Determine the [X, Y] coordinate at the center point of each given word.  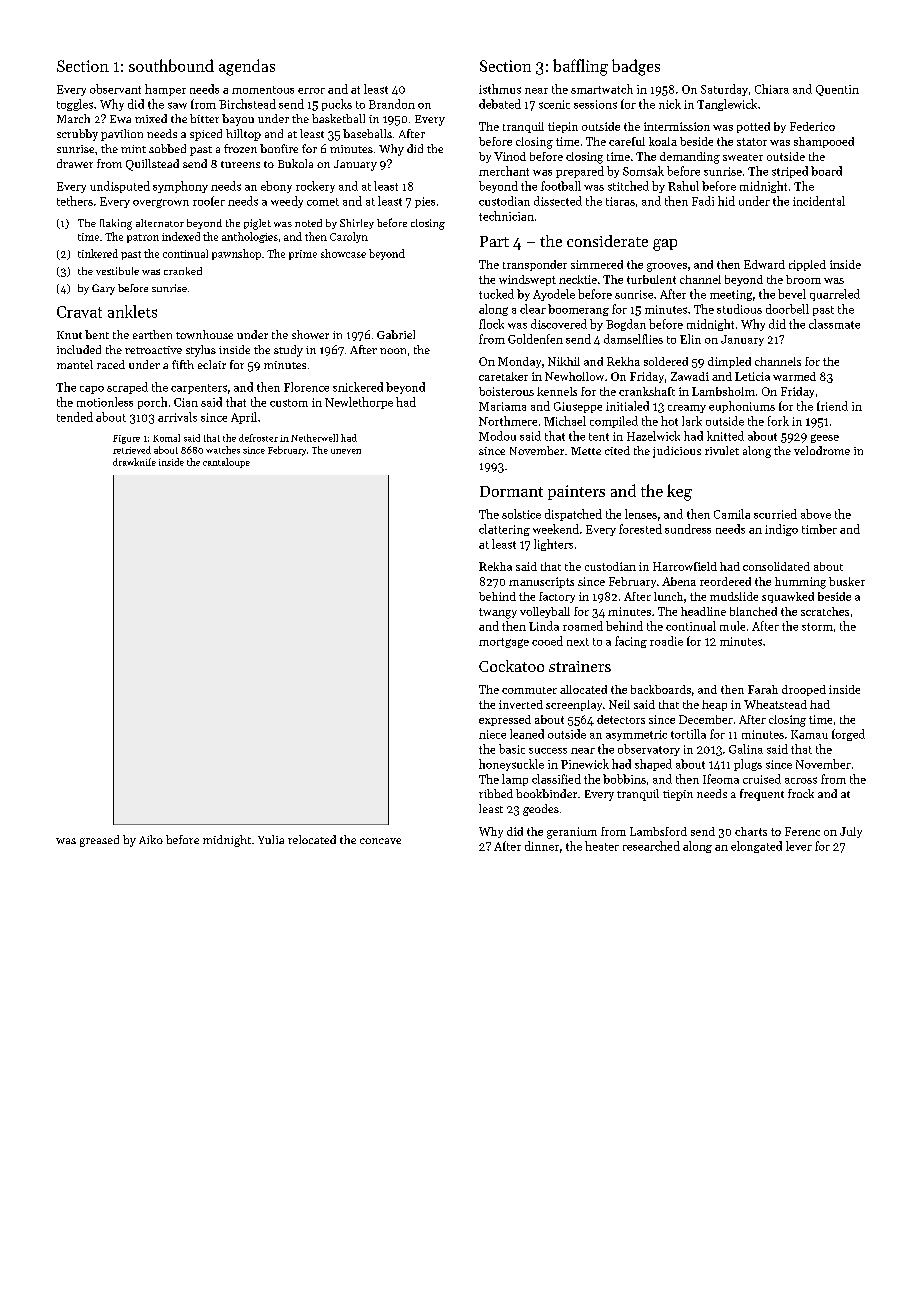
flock [491, 324]
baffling [580, 67]
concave [380, 841]
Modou [497, 436]
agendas [247, 67]
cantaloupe [226, 463]
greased [99, 841]
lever [799, 846]
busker [847, 581]
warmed [794, 376]
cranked [183, 271]
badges [636, 67]
